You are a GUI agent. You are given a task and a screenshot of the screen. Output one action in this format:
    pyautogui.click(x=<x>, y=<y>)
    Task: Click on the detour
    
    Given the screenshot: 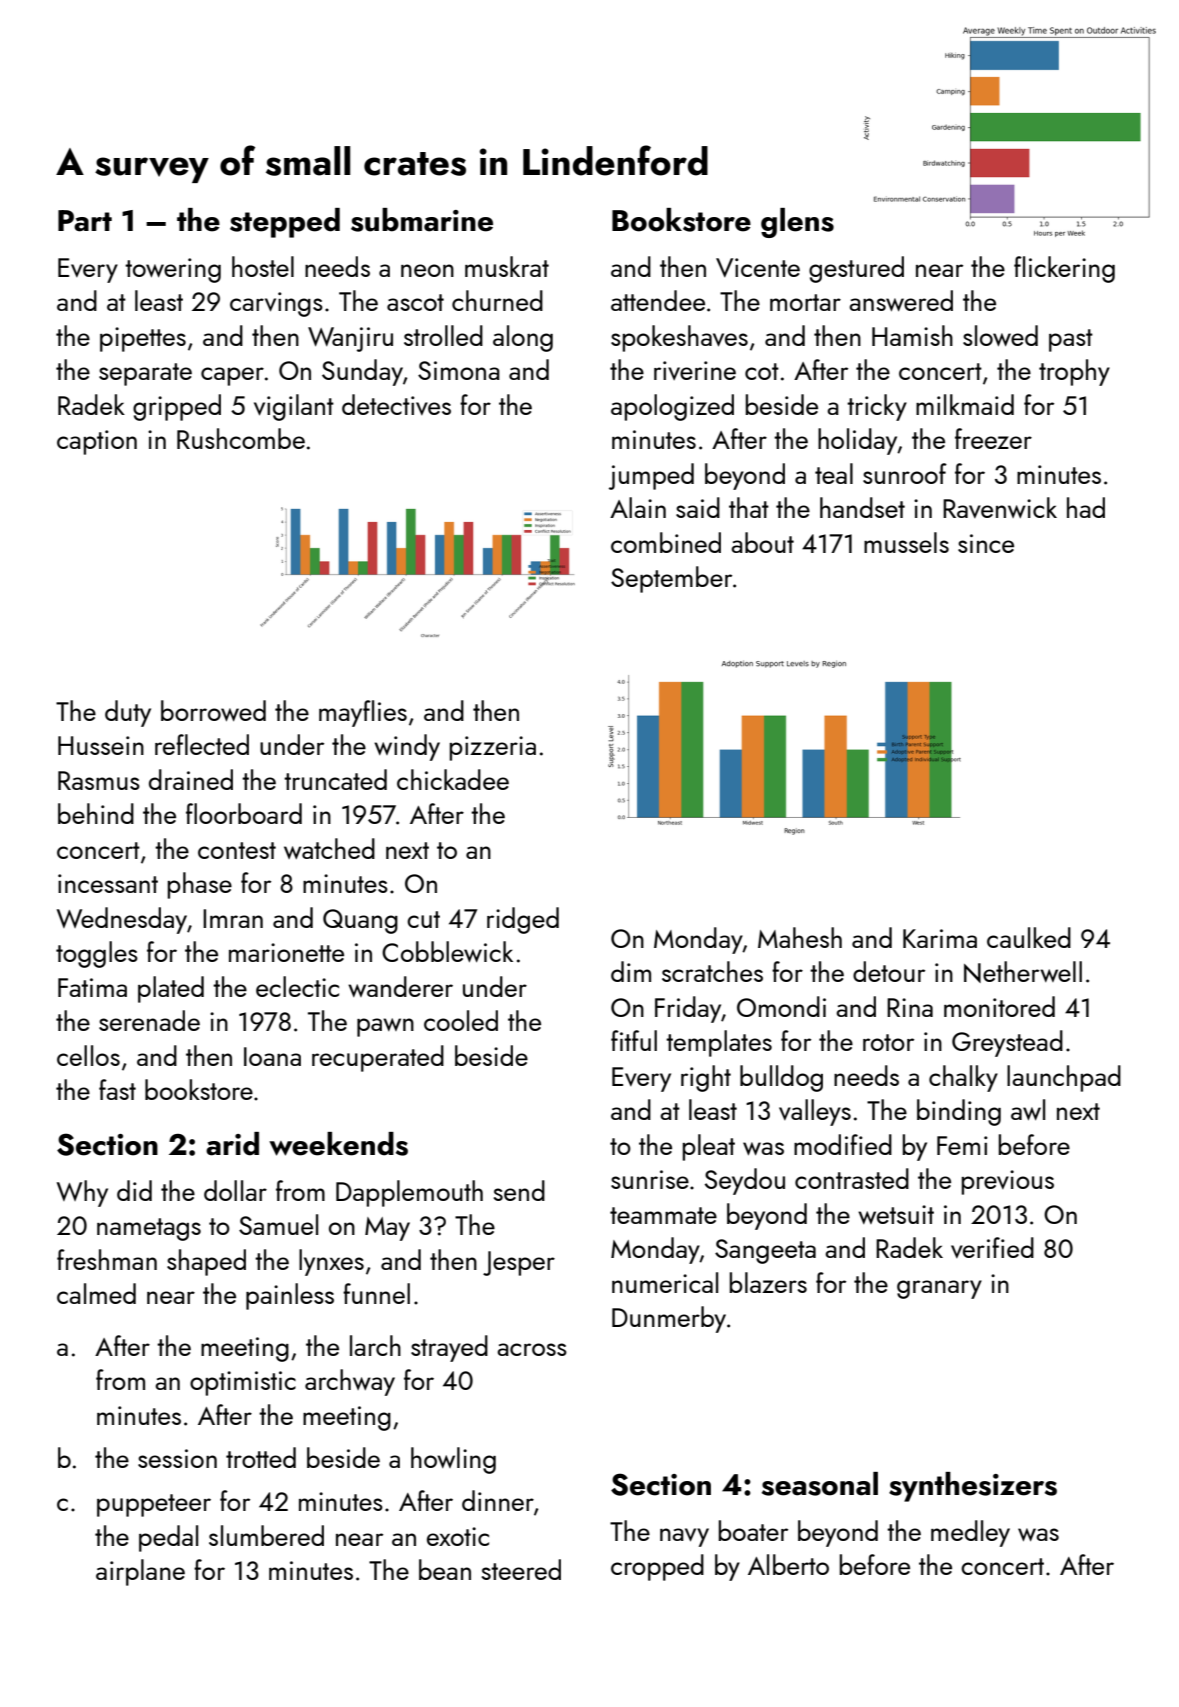 What is the action you would take?
    pyautogui.click(x=889, y=971)
